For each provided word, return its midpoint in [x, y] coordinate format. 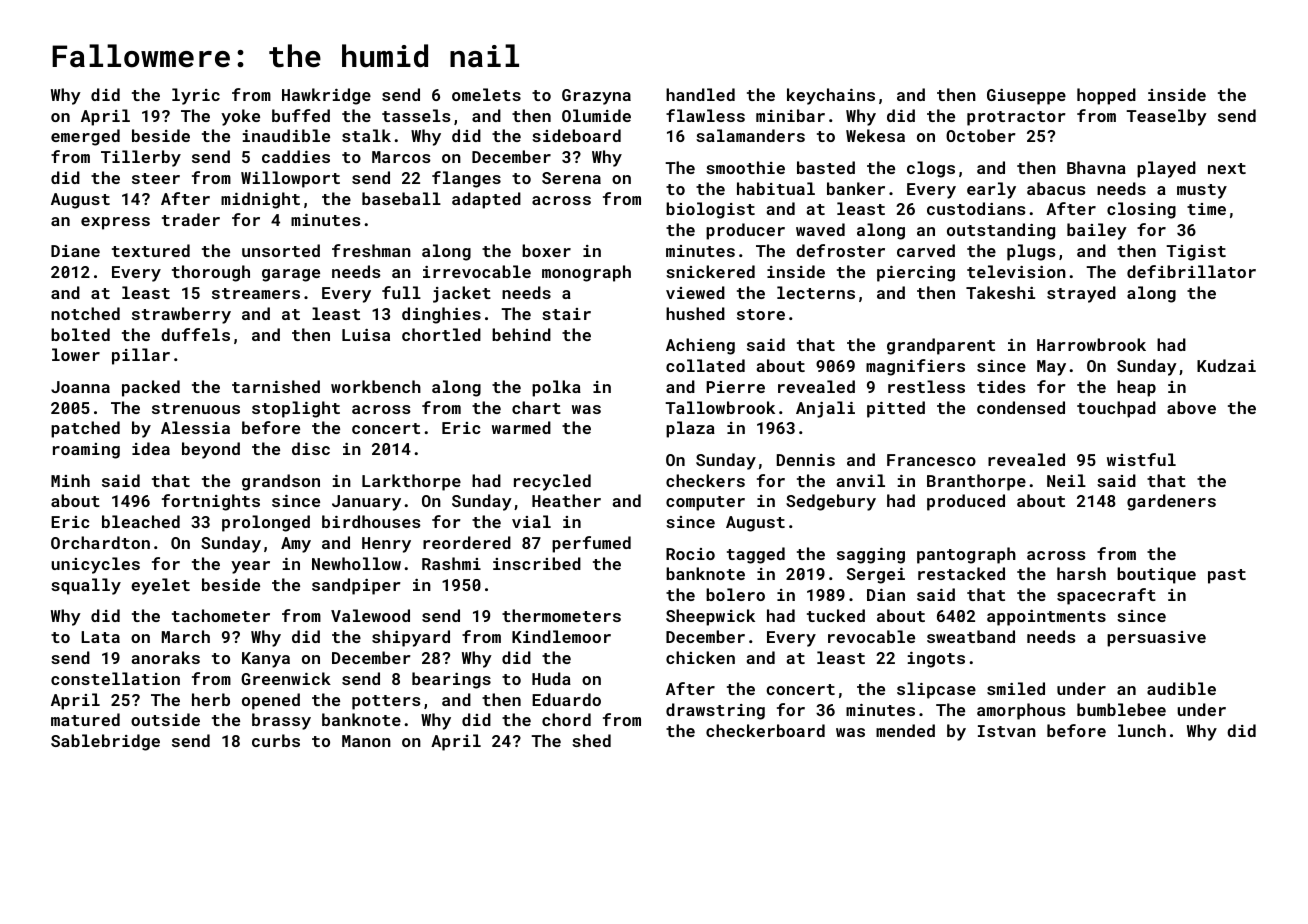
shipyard [411, 638]
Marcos [401, 157]
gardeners [1171, 502]
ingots [936, 660]
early [991, 190]
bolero [735, 594]
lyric [196, 96]
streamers [256, 293]
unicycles [95, 565]
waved [820, 229]
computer [705, 503]
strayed [1081, 294]
